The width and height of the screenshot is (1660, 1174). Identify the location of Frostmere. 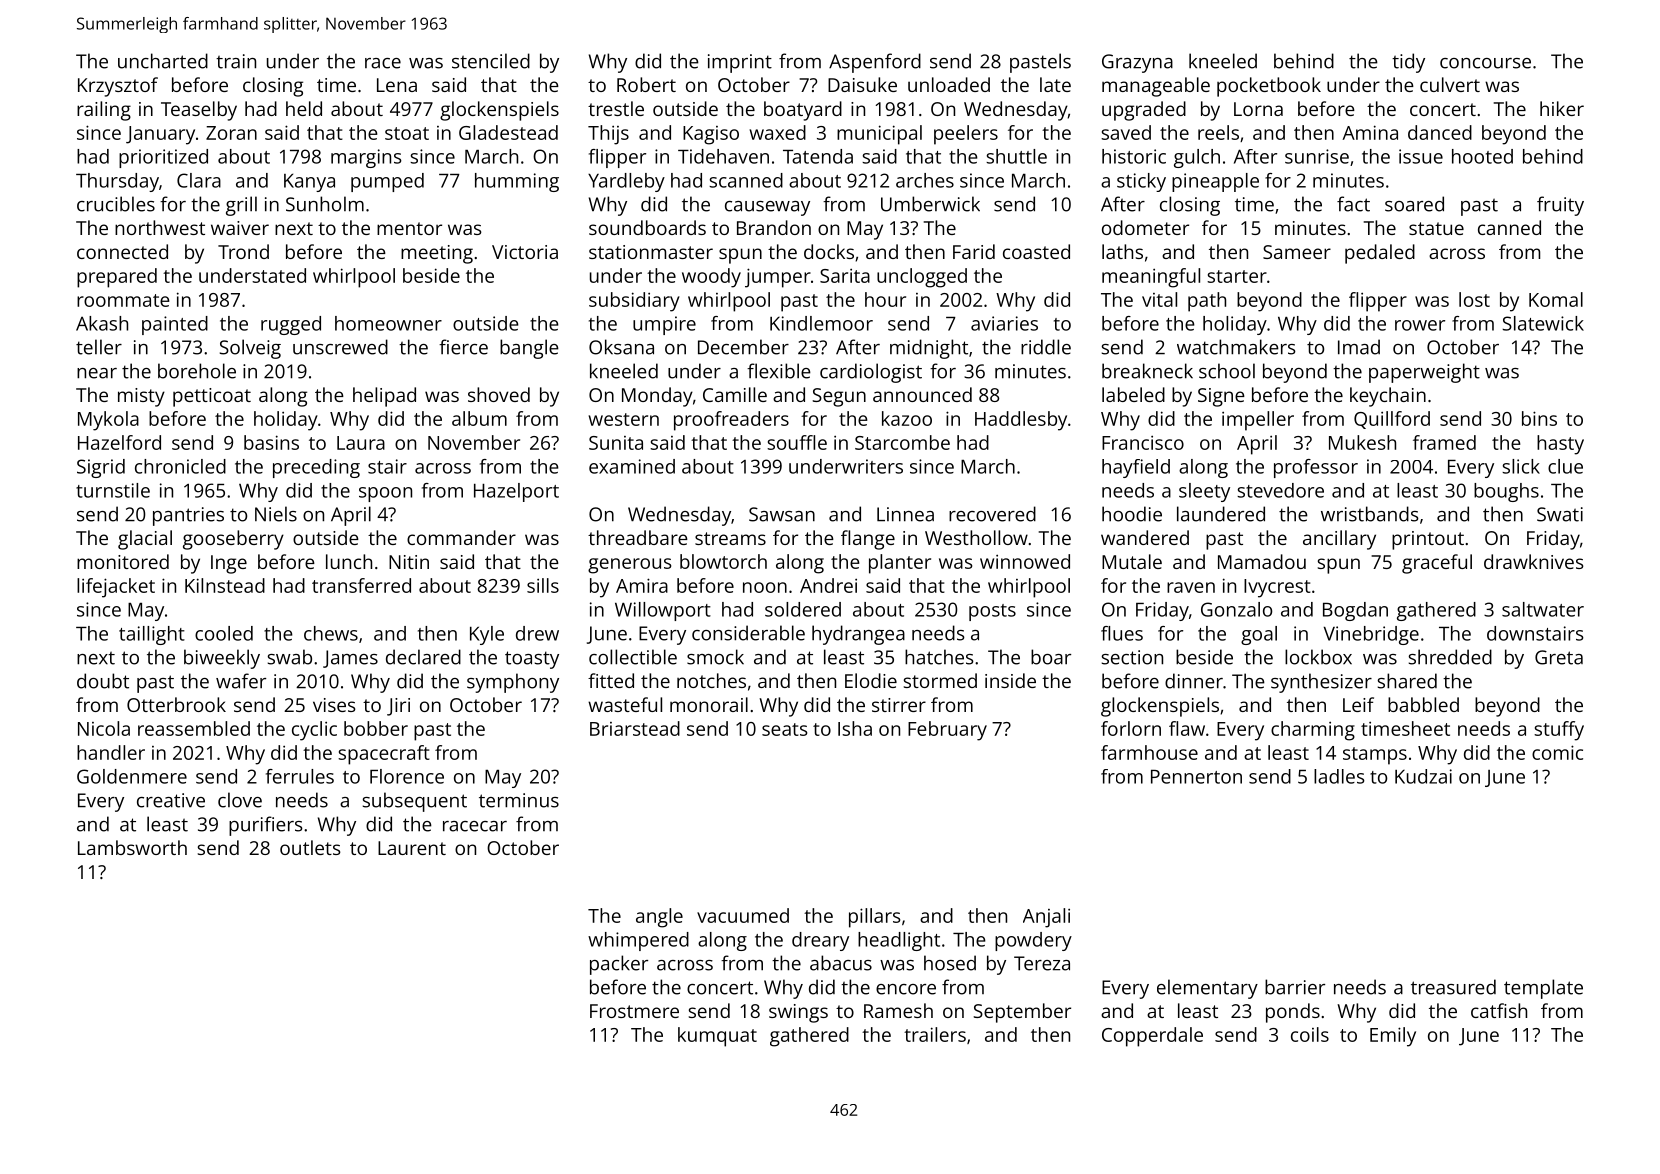
(634, 1011).
